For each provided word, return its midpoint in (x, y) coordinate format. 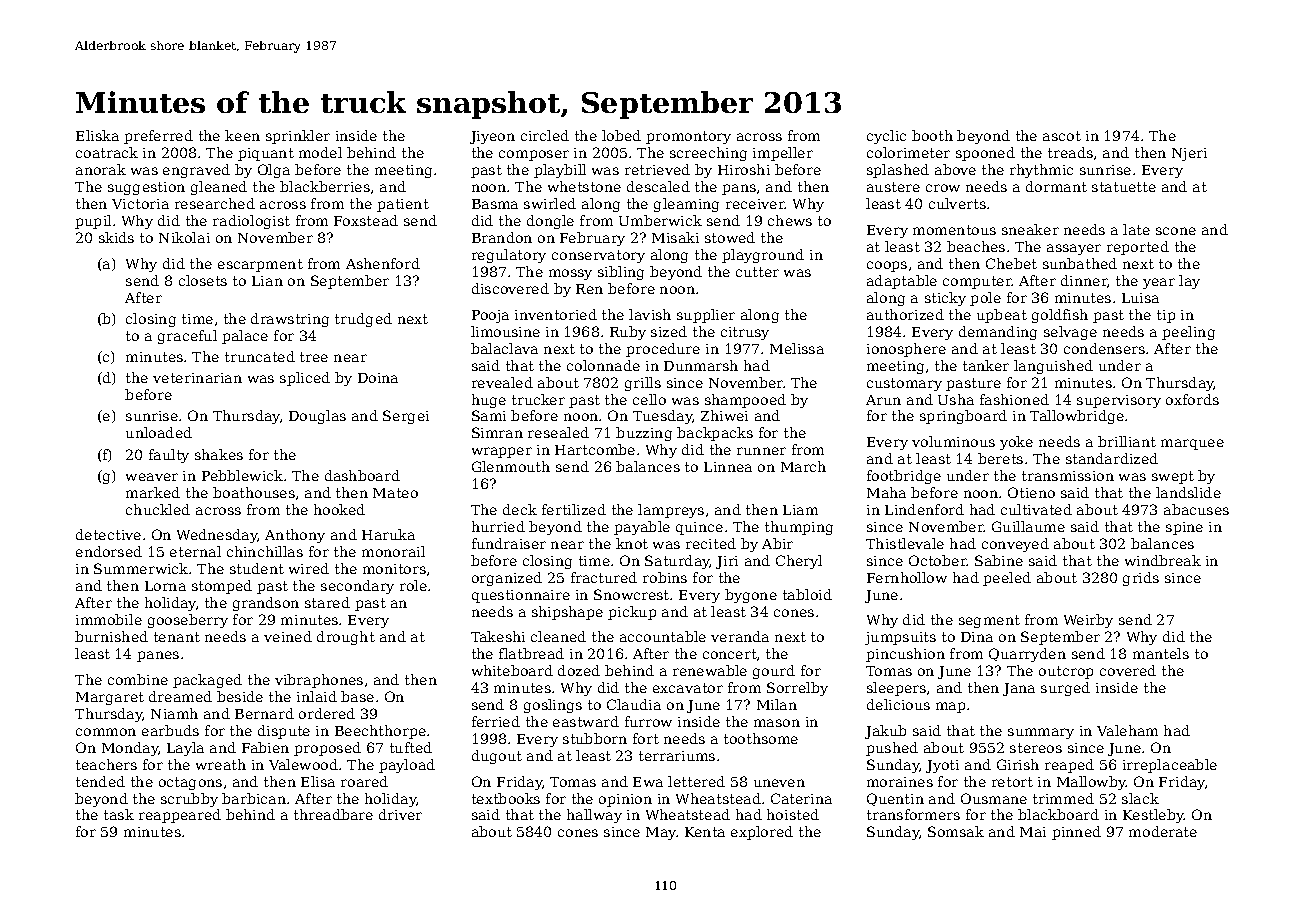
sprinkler (298, 137)
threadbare (333, 814)
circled (545, 135)
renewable (710, 670)
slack (1140, 798)
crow (943, 188)
